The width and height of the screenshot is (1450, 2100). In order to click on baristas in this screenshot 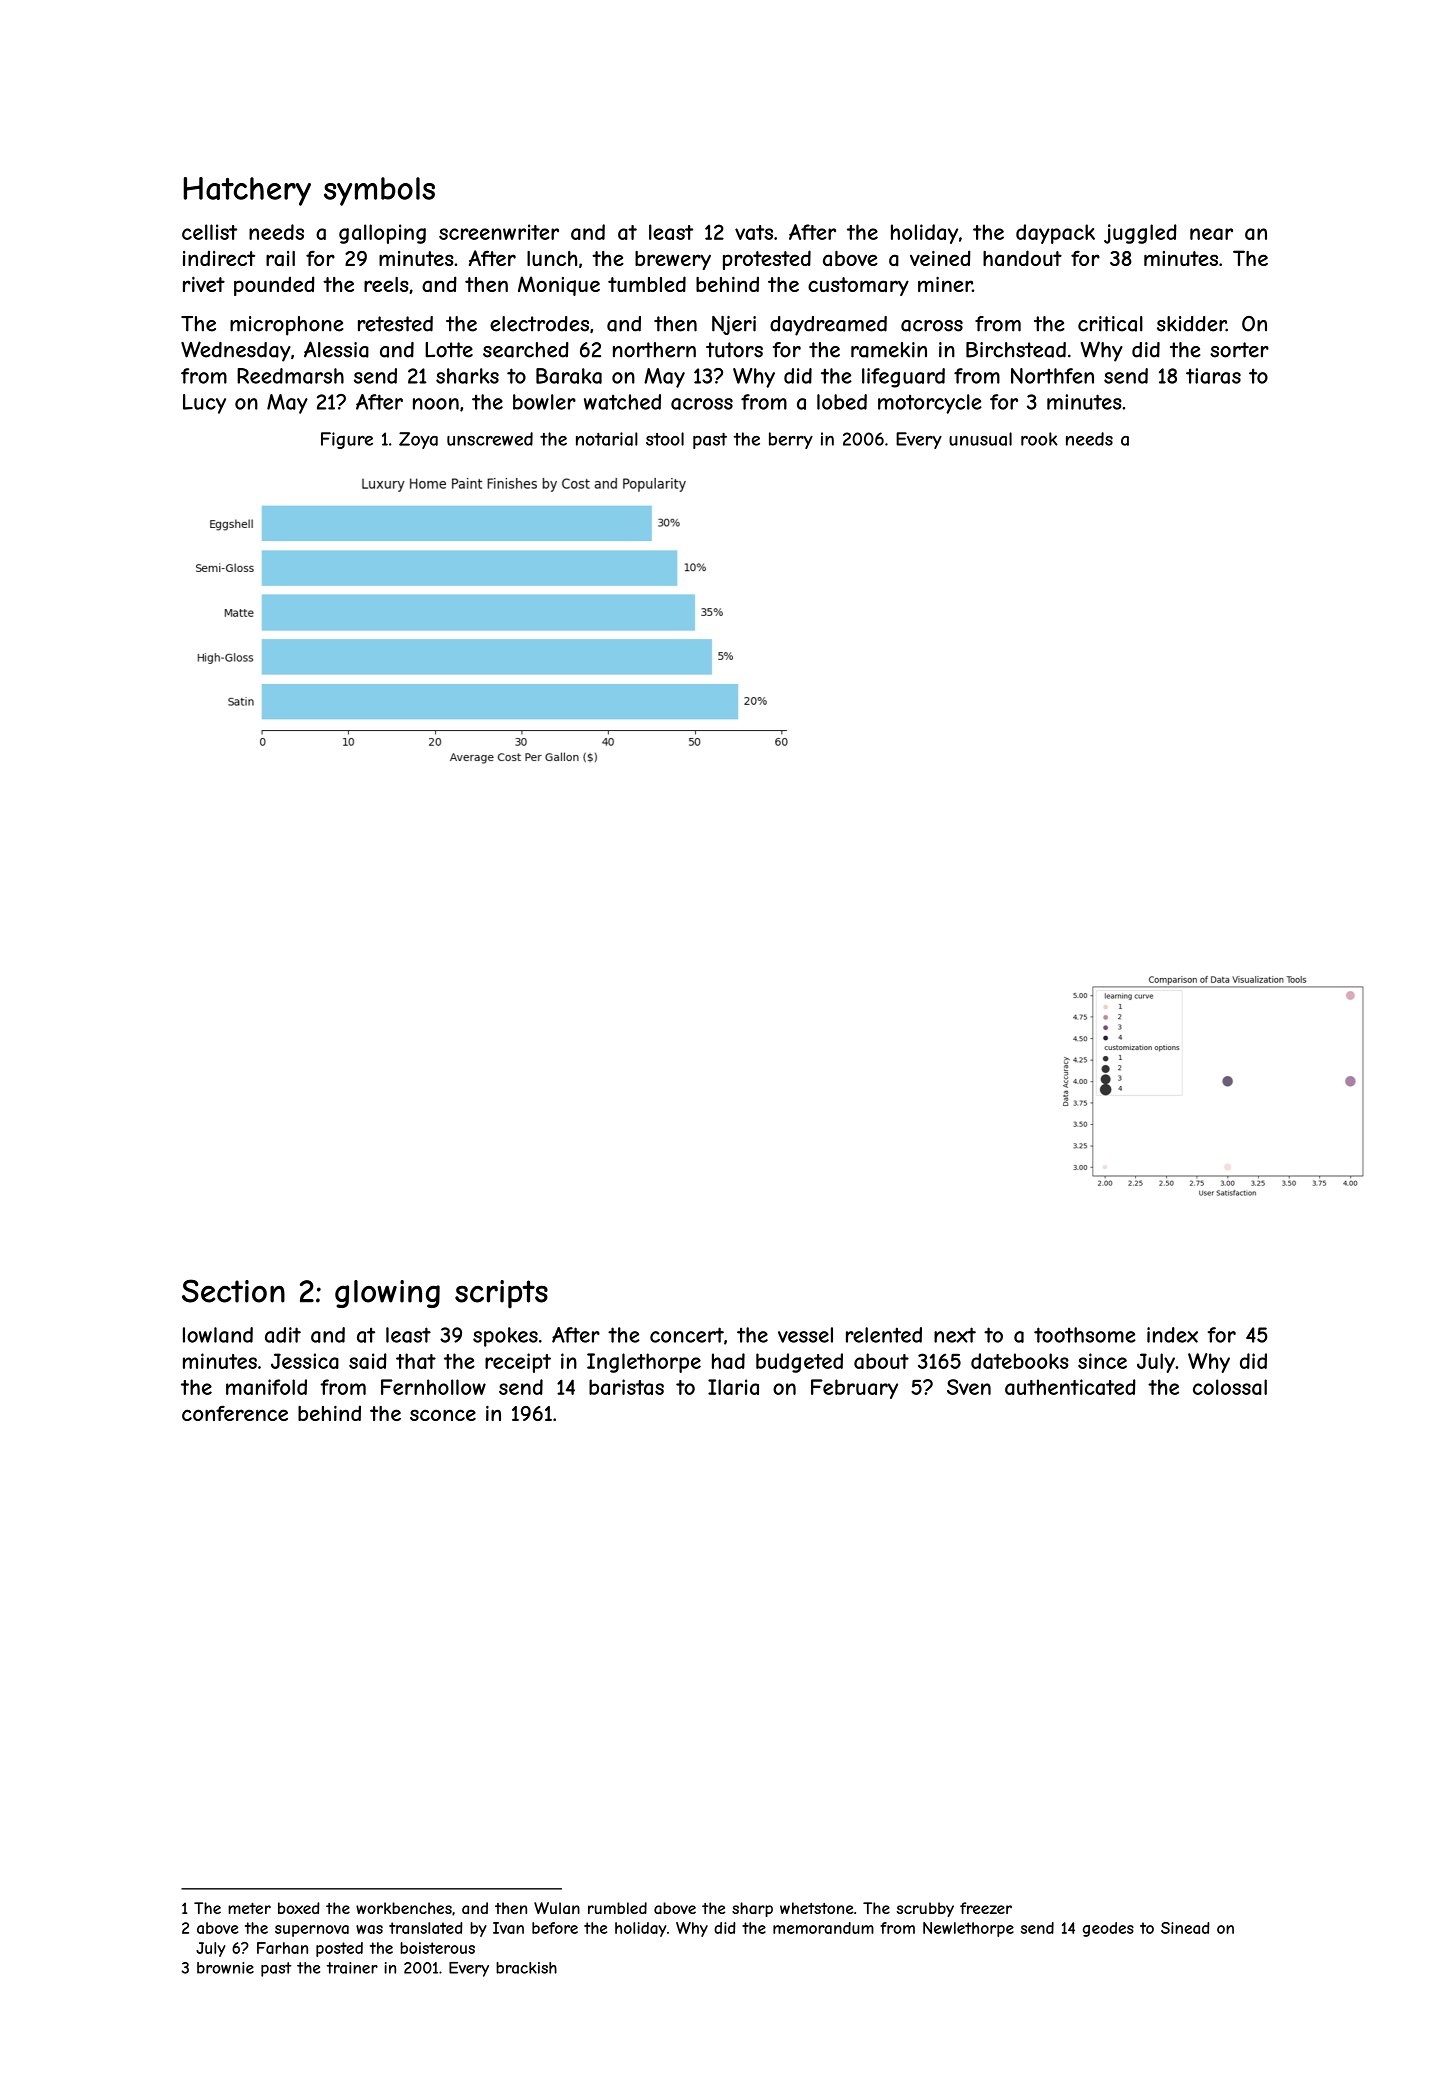, I will do `click(626, 1387)`.
